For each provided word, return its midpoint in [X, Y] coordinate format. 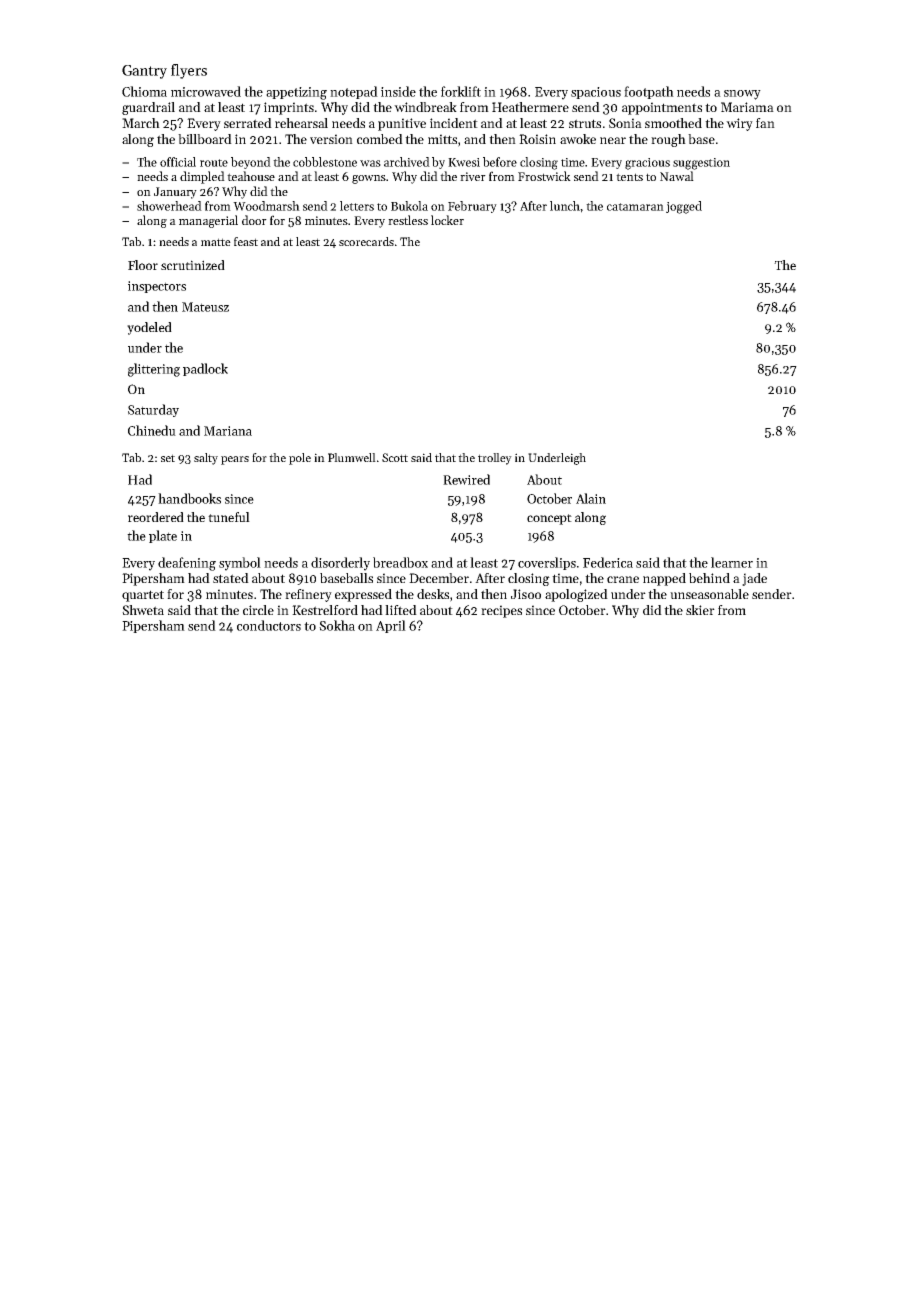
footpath [649, 92]
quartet [143, 596]
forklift [461, 91]
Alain [591, 498]
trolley [495, 459]
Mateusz [205, 307]
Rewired [466, 479]
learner [732, 562]
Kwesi [464, 162]
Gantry [144, 72]
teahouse [251, 176]
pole [300, 459]
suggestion [701, 164]
